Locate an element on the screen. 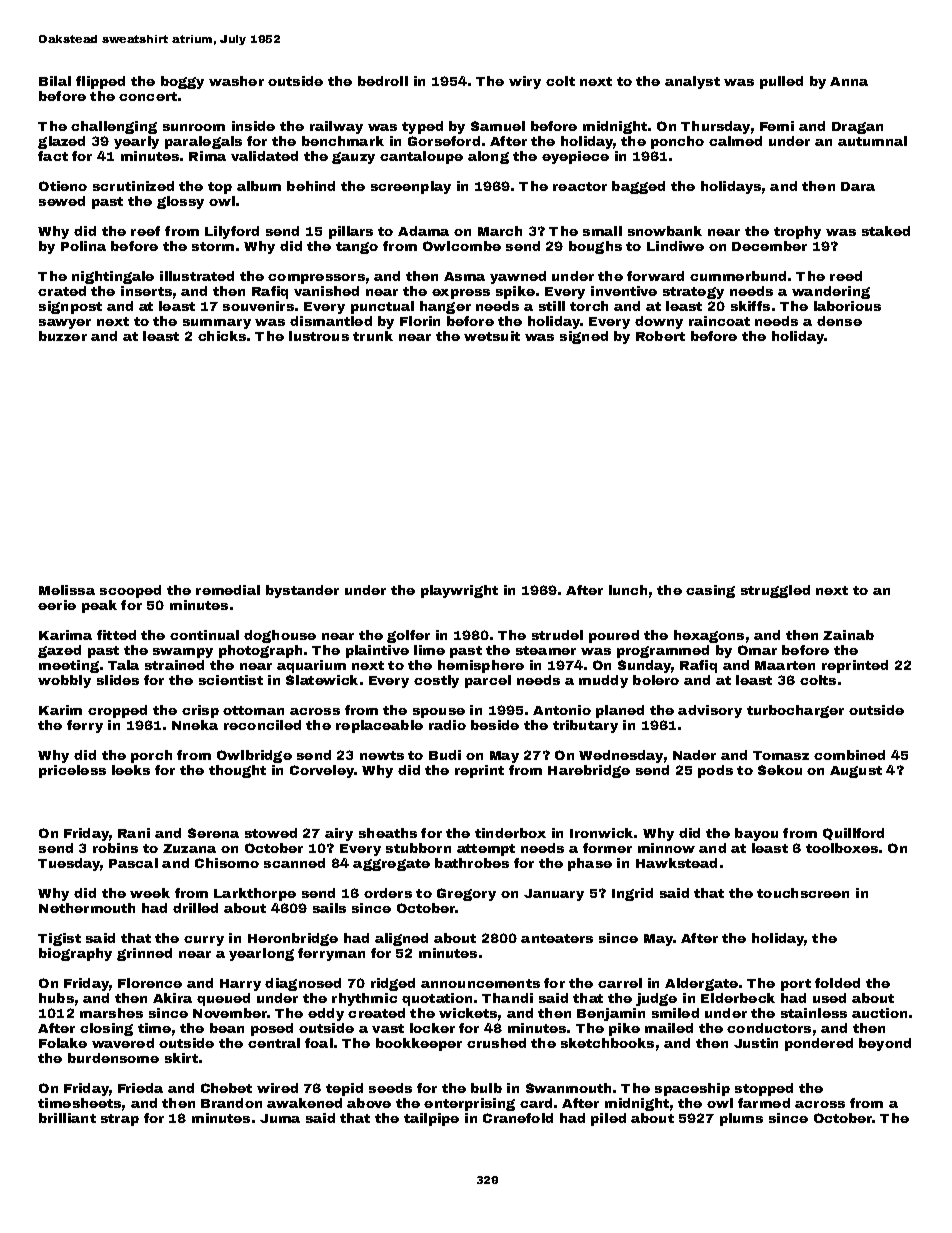 Image resolution: width=952 pixels, height=1233 pixels. bedroll is located at coordinates (383, 81).
